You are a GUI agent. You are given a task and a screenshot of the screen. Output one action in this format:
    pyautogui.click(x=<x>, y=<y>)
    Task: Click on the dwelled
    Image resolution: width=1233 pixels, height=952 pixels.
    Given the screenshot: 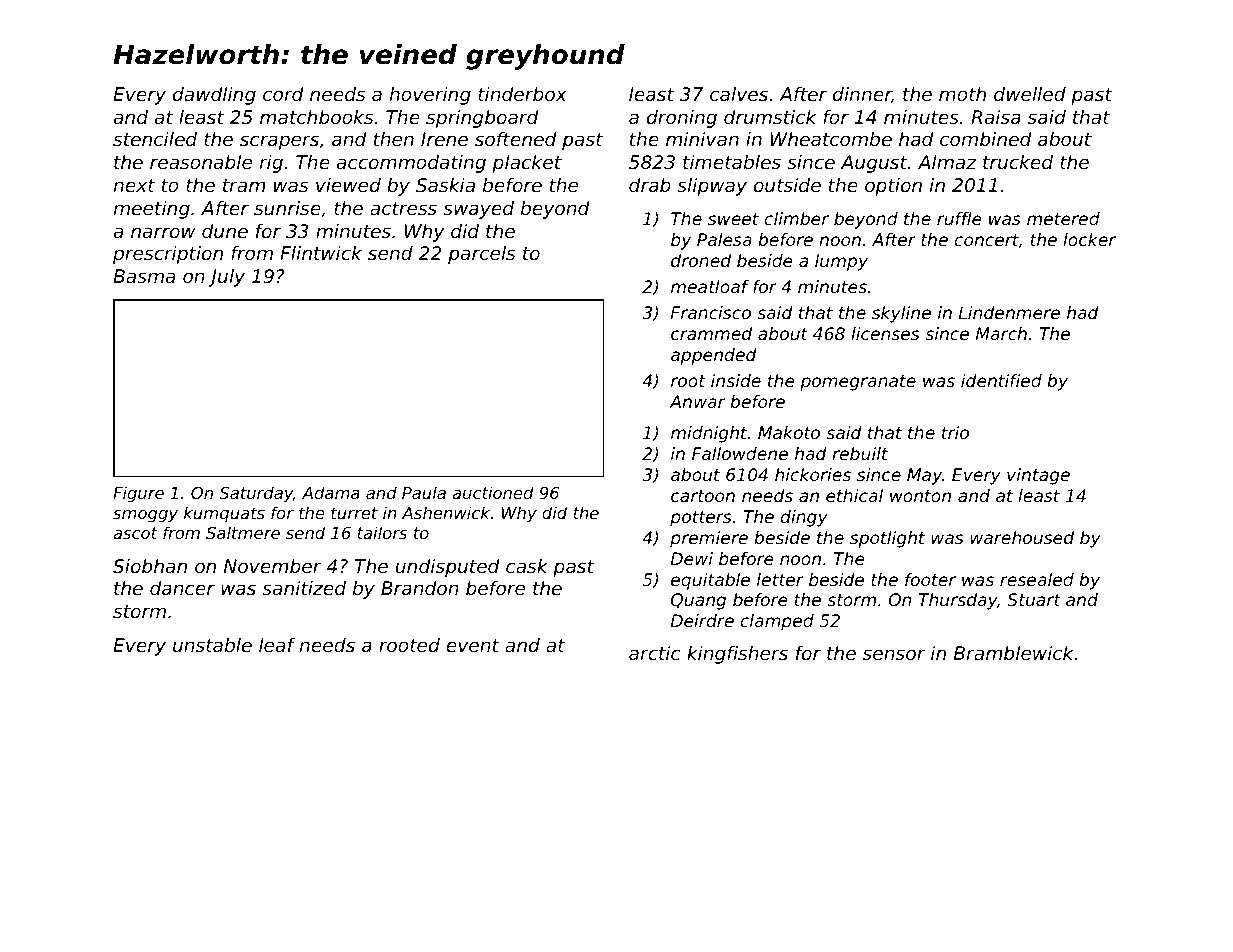 What is the action you would take?
    pyautogui.click(x=1030, y=94)
